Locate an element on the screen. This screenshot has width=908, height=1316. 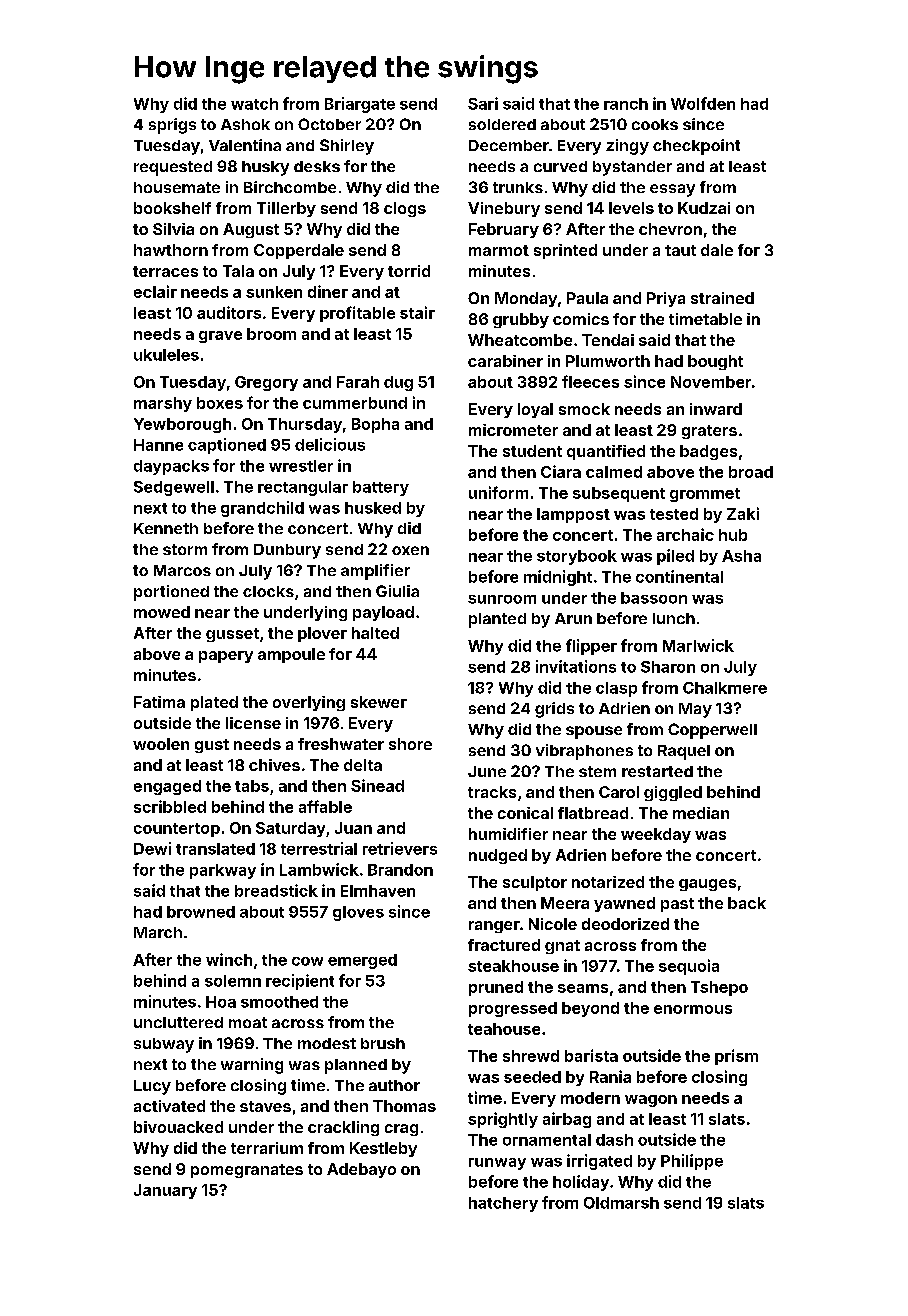
December is located at coordinates (509, 145).
